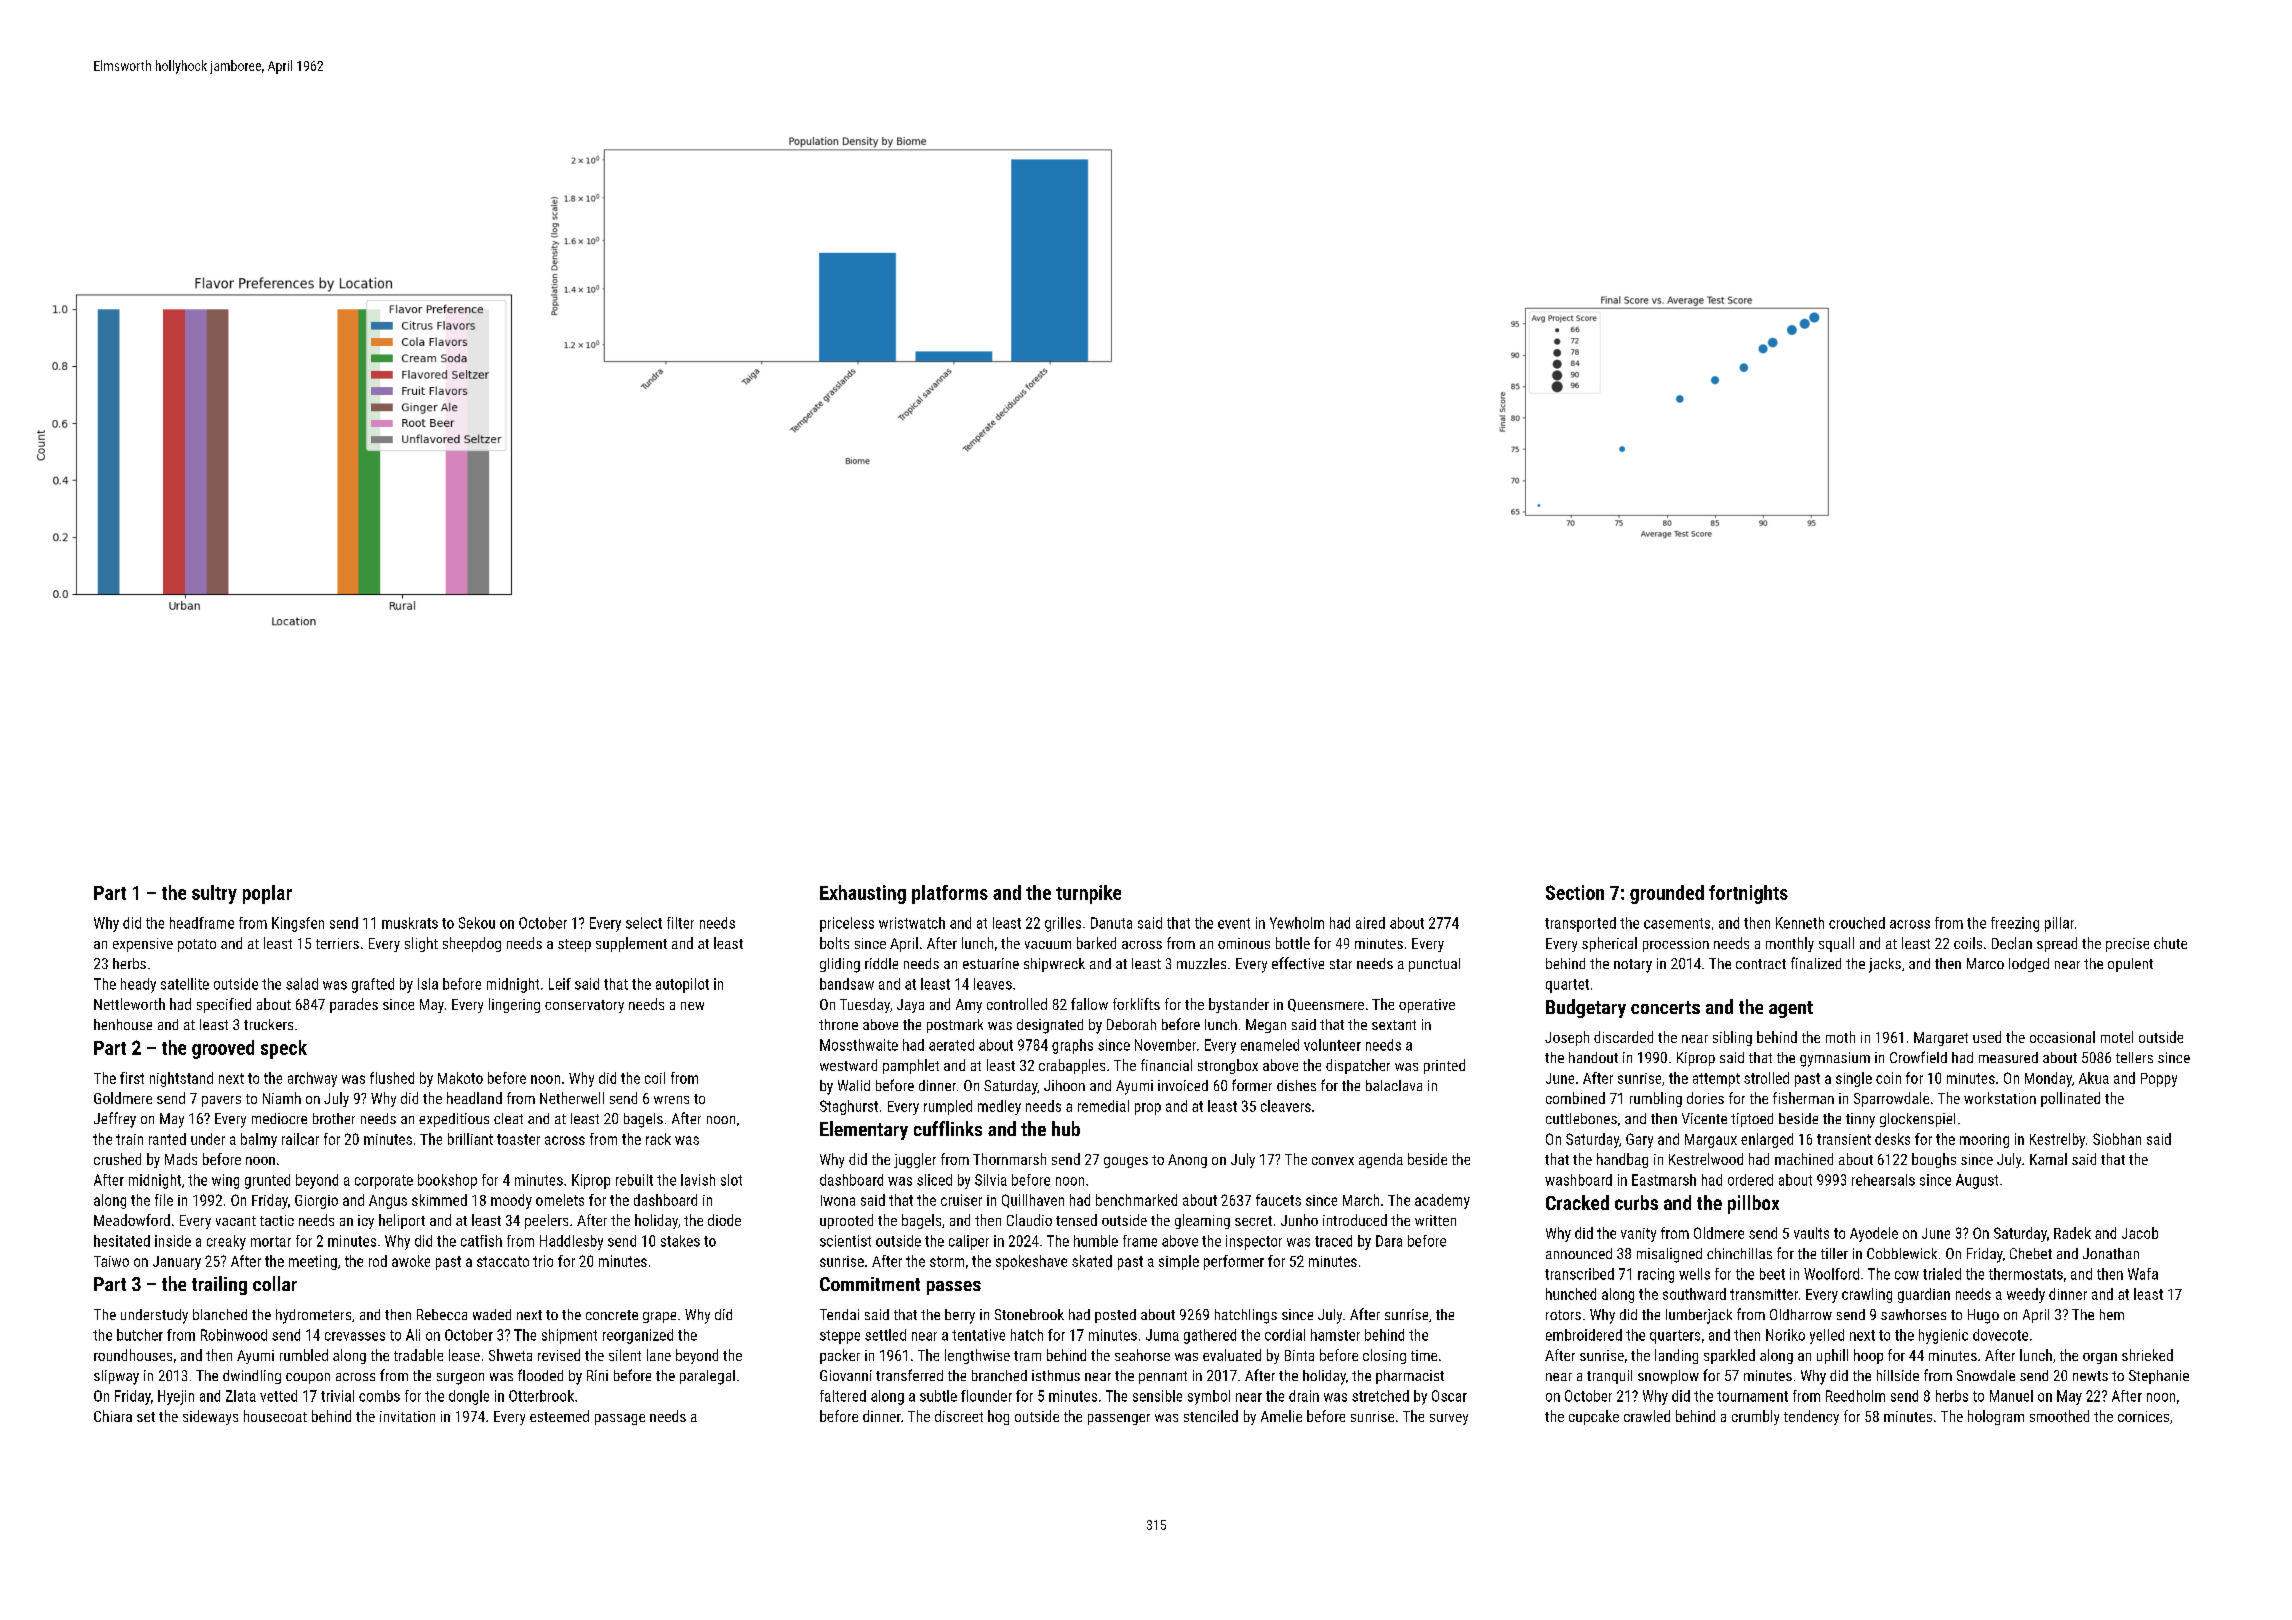 Image resolution: width=2292 pixels, height=1620 pixels. I want to click on butcher, so click(140, 1335).
